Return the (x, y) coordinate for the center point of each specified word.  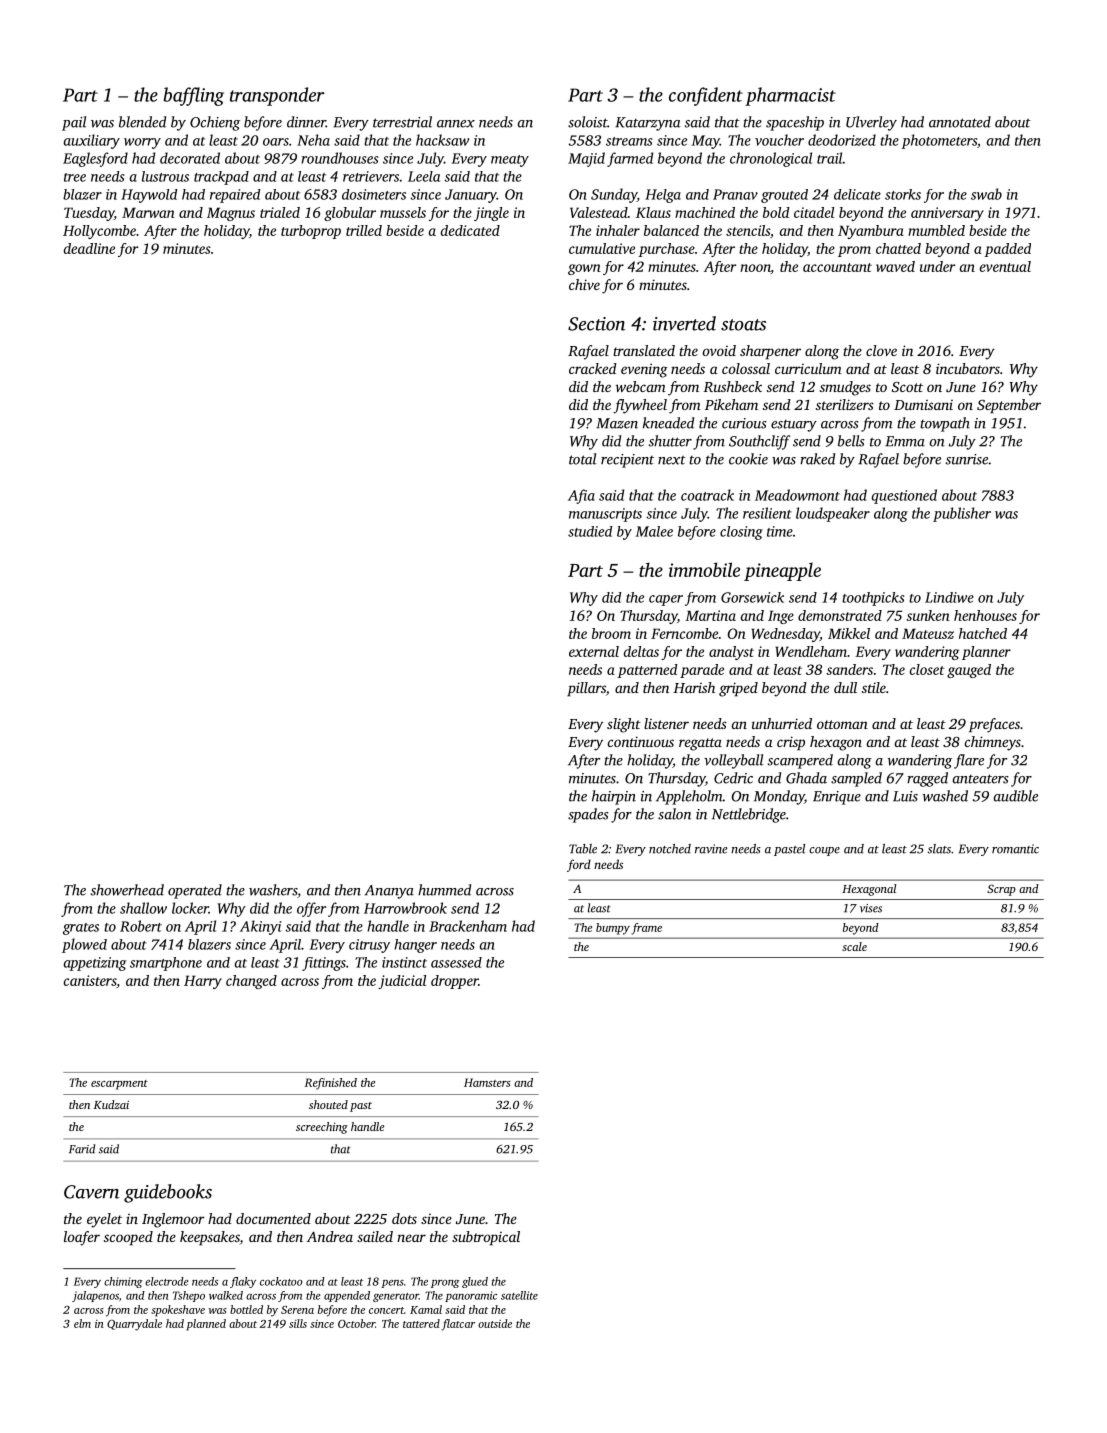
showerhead (127, 890)
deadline (89, 248)
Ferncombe (684, 633)
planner (986, 653)
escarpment (119, 1085)
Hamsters (487, 1082)
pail (74, 123)
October (356, 1323)
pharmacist (790, 96)
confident (706, 96)
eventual (1005, 266)
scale (854, 946)
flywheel (640, 406)
